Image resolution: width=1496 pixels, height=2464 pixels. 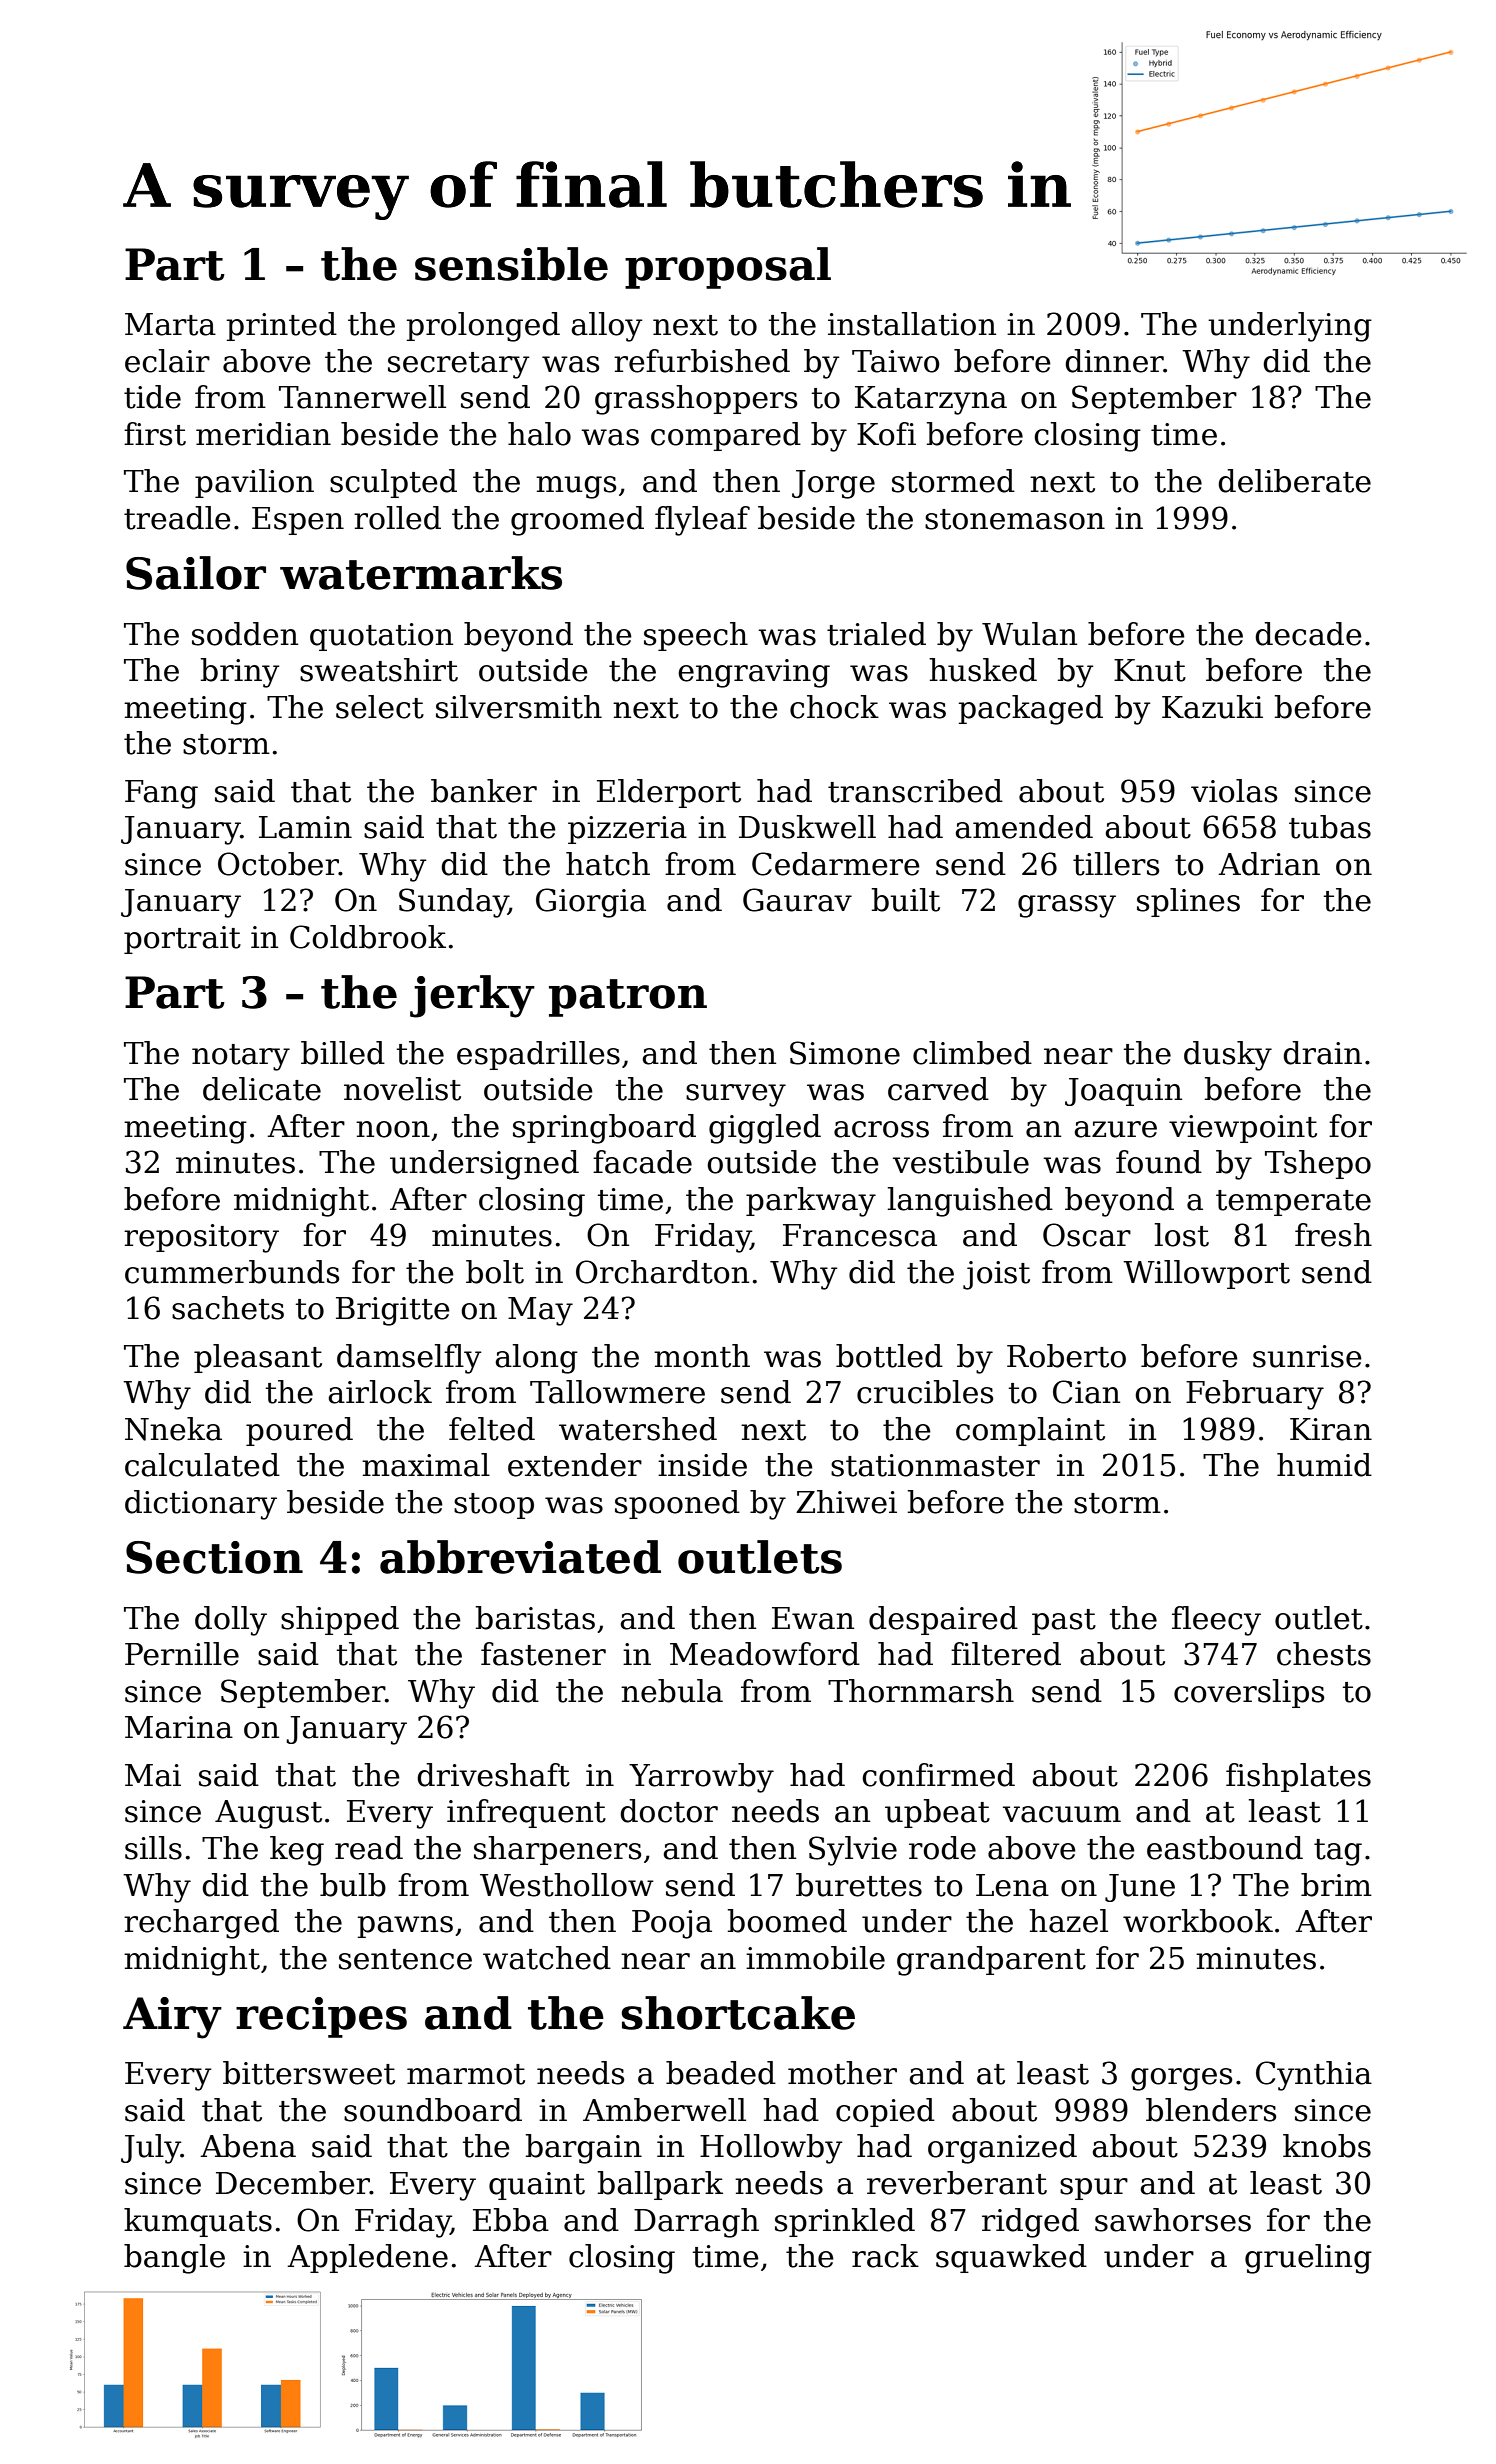 I want to click on eclair, so click(x=167, y=361).
